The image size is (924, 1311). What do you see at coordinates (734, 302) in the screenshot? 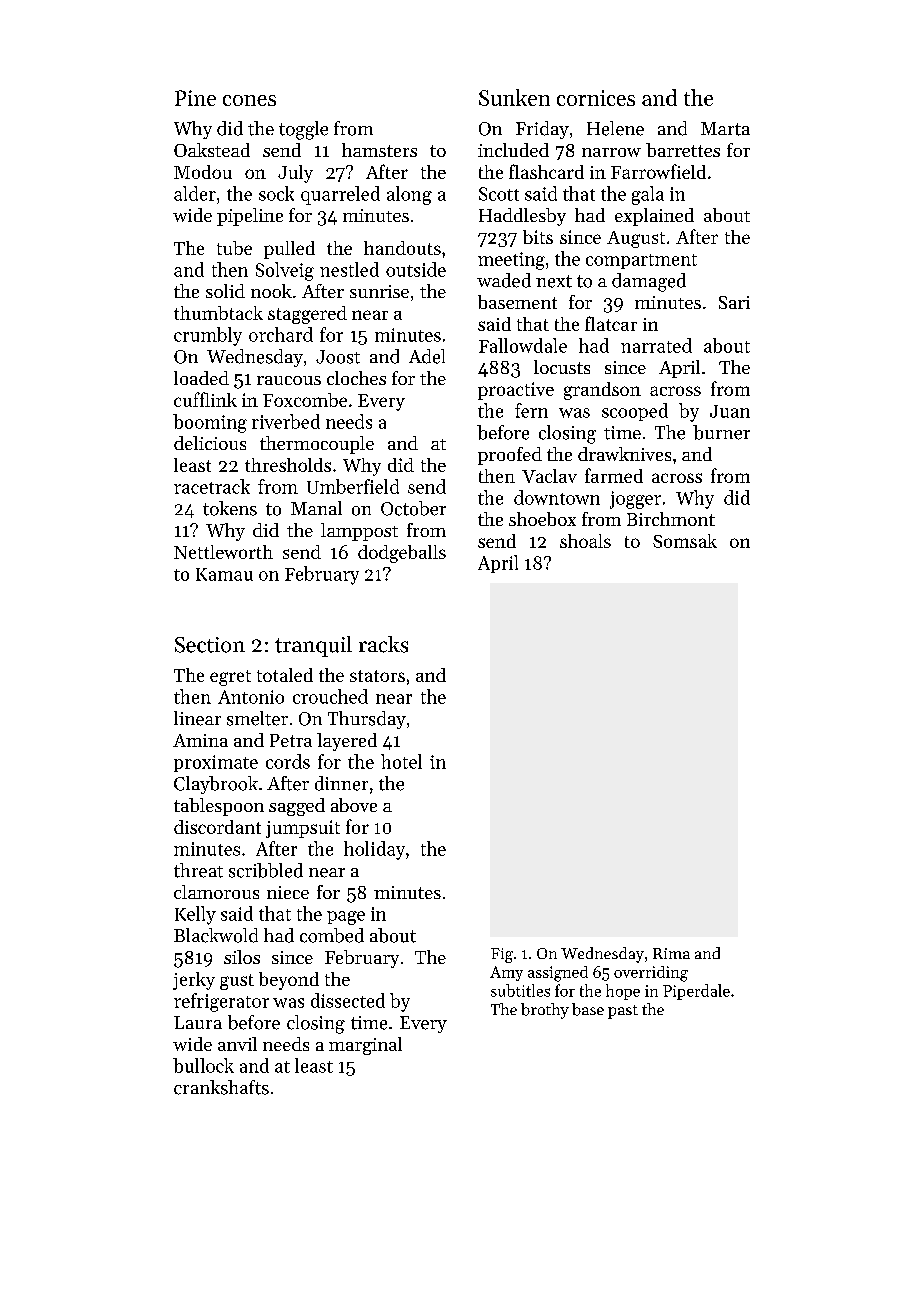
I see `Sari` at bounding box center [734, 302].
